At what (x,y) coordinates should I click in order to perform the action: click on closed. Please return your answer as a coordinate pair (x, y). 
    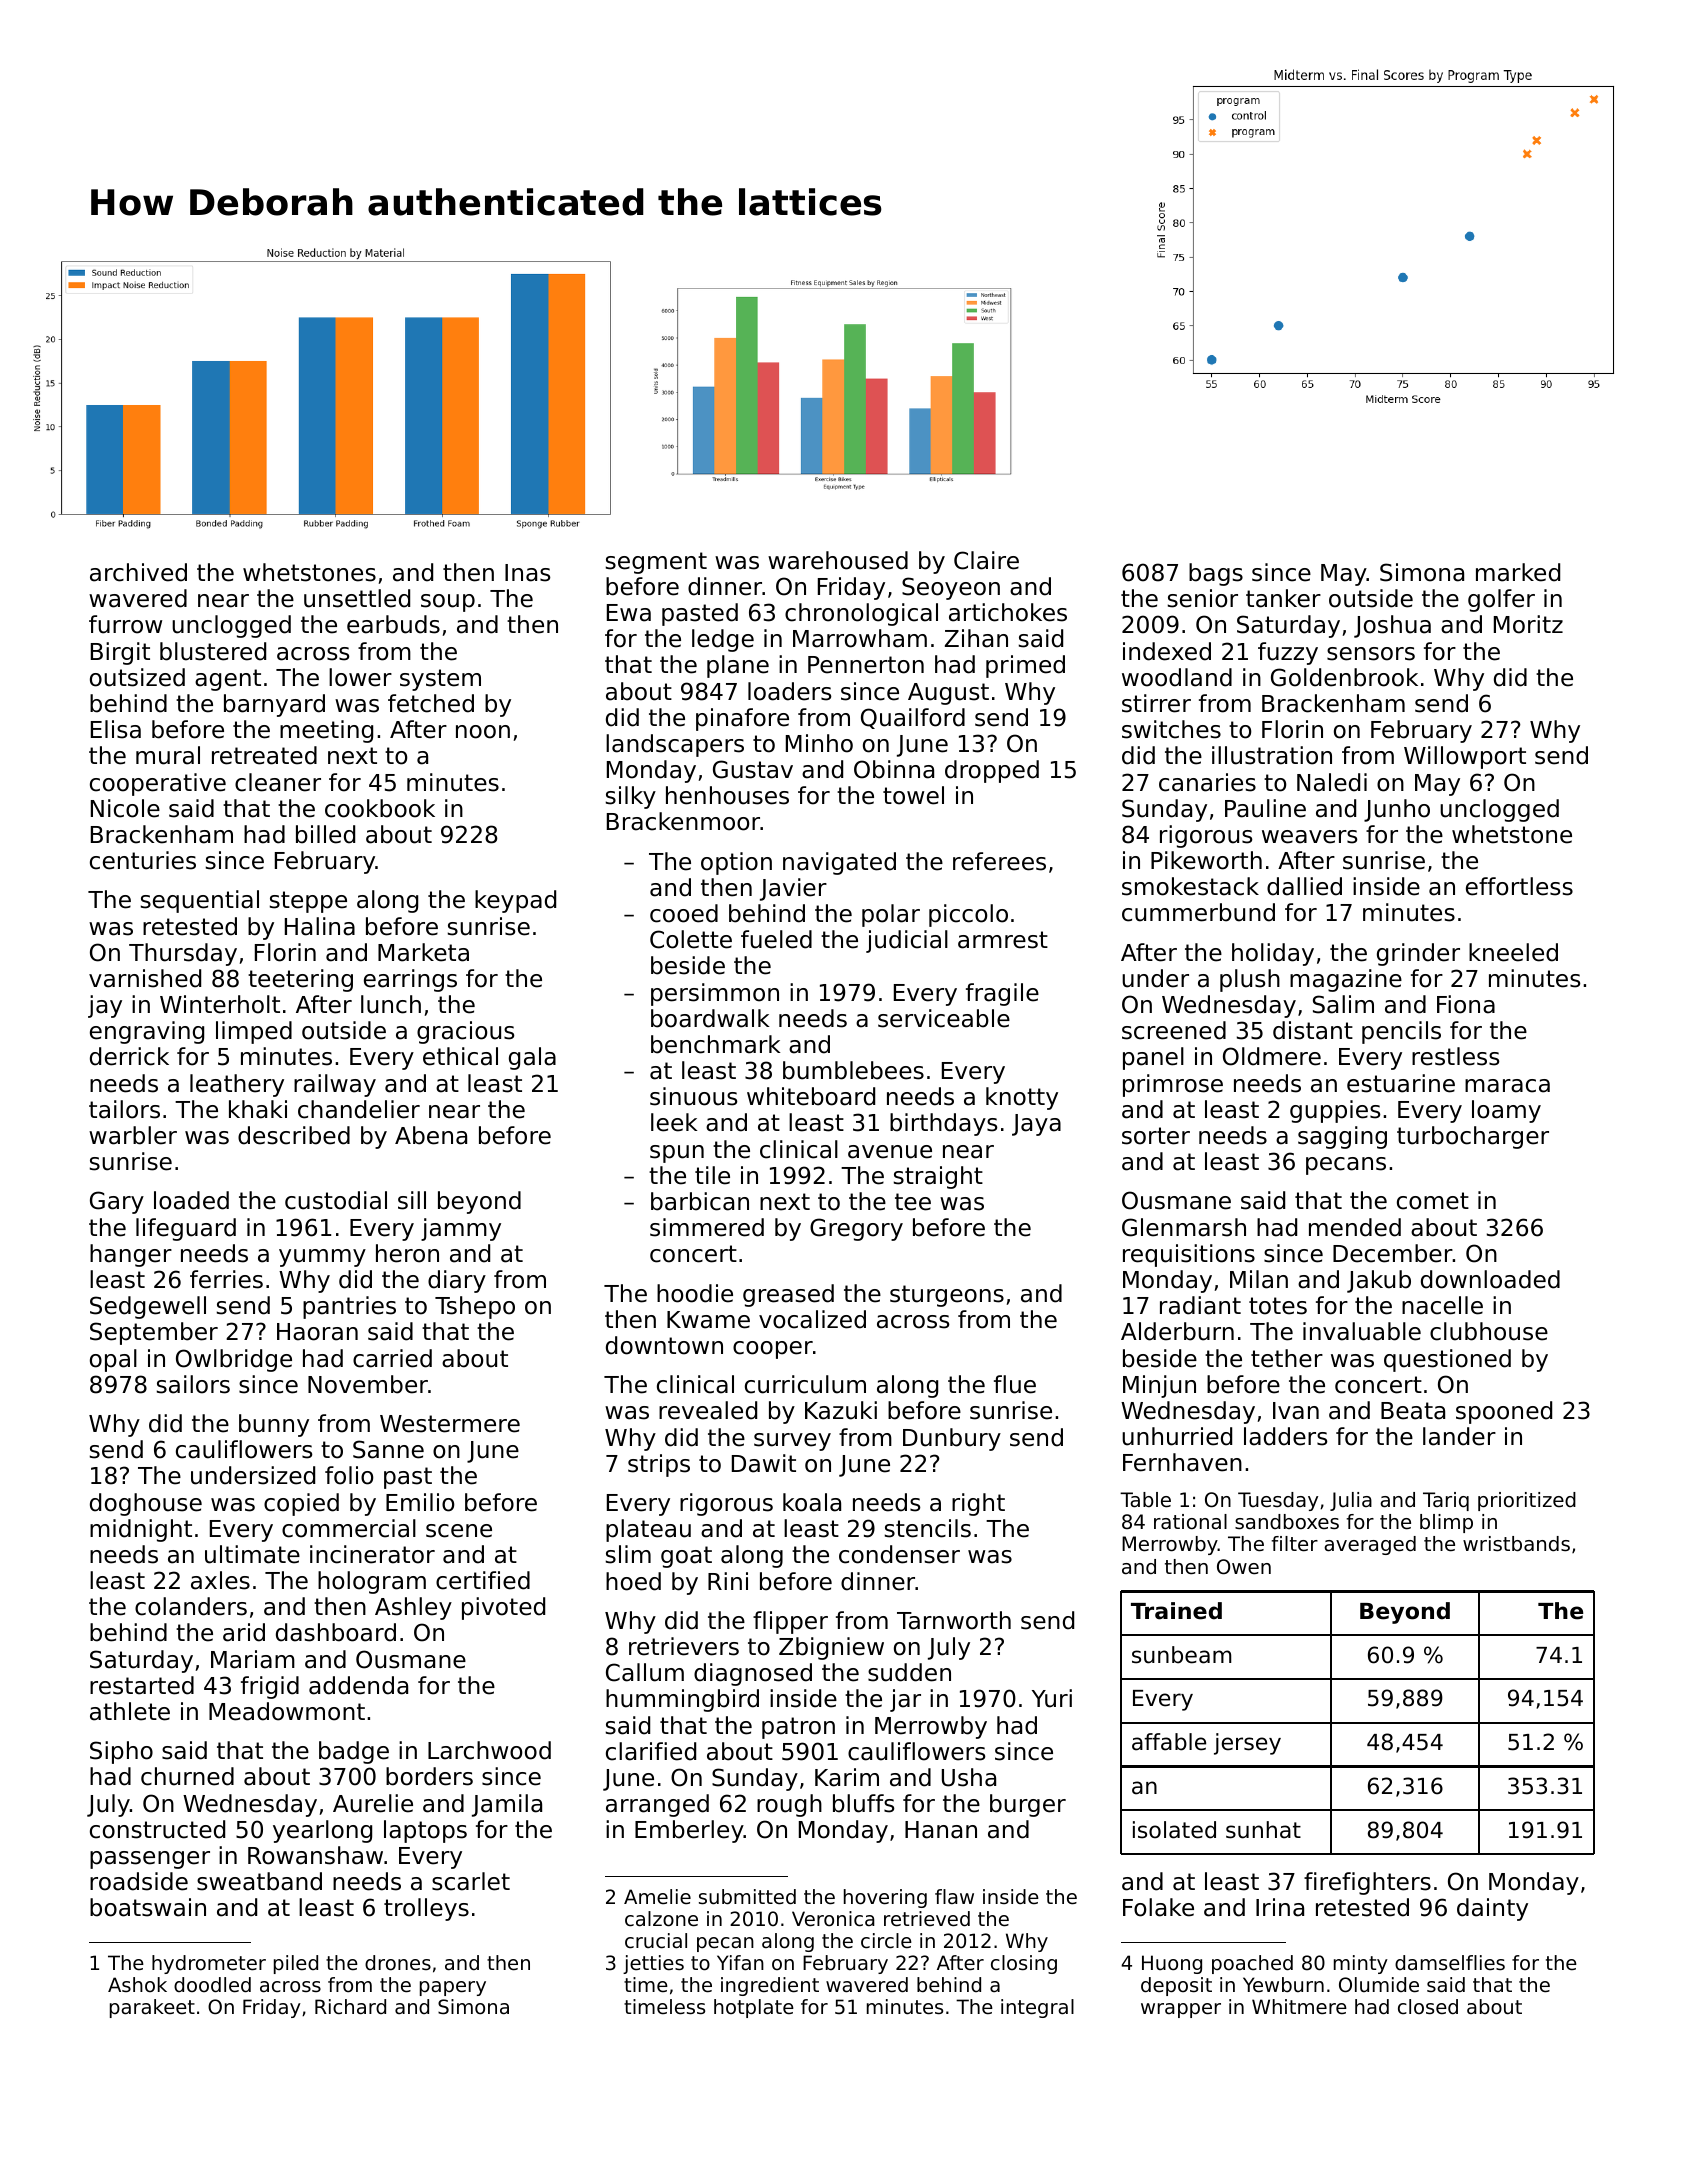
    Looking at the image, I should click on (1428, 2007).
